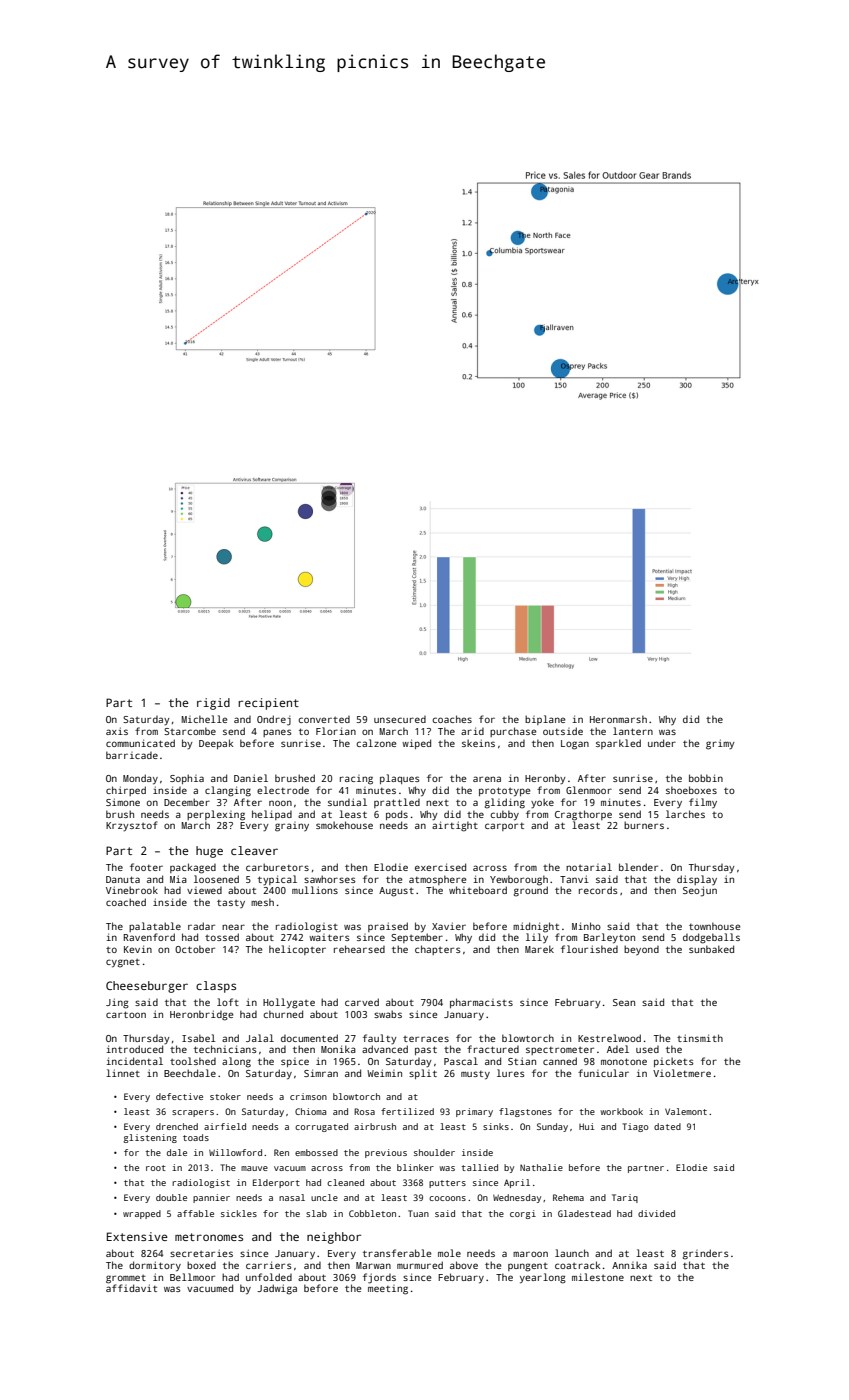  I want to click on praised, so click(388, 927).
